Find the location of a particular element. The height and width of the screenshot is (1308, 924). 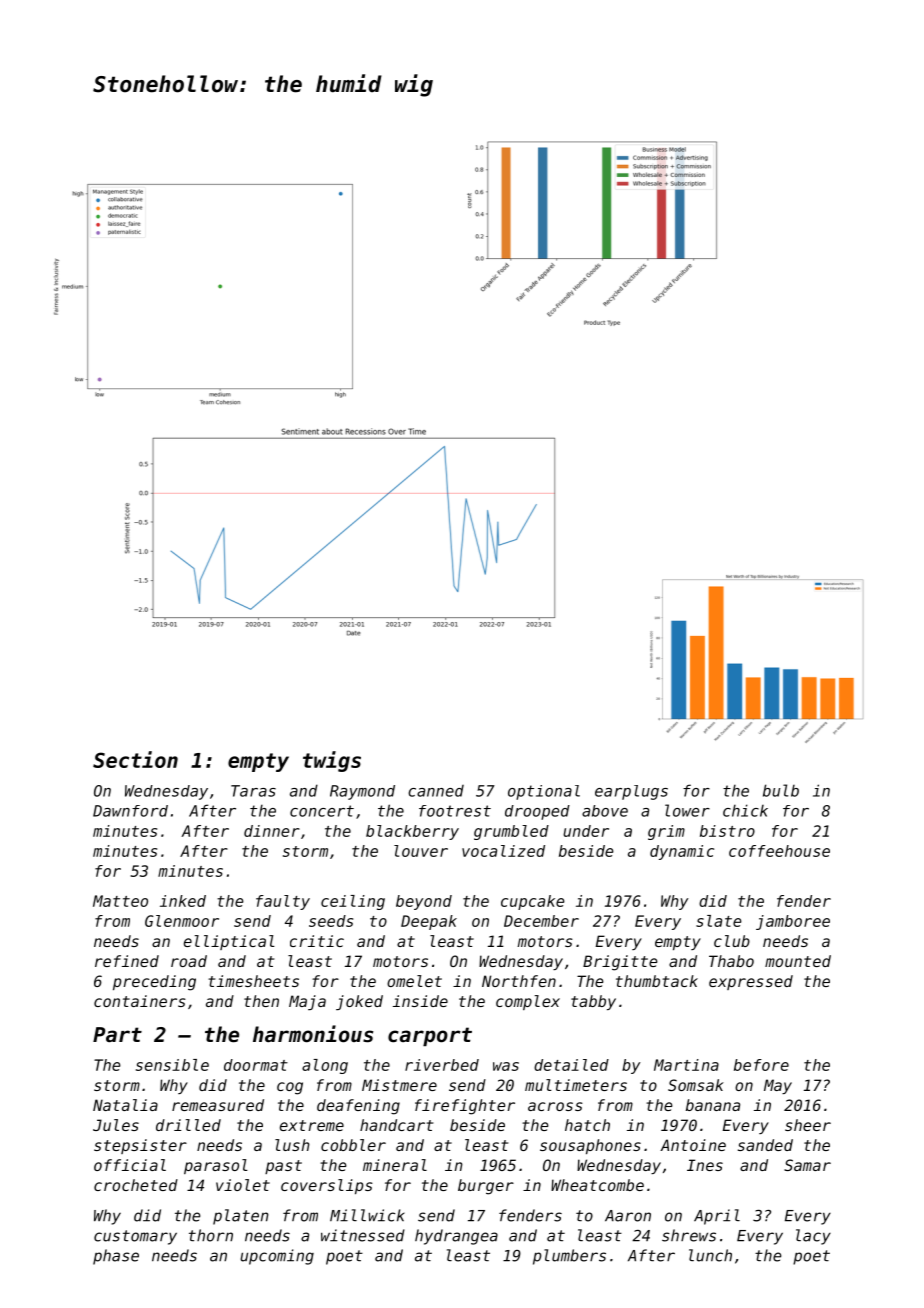

dynamic is located at coordinates (682, 852).
